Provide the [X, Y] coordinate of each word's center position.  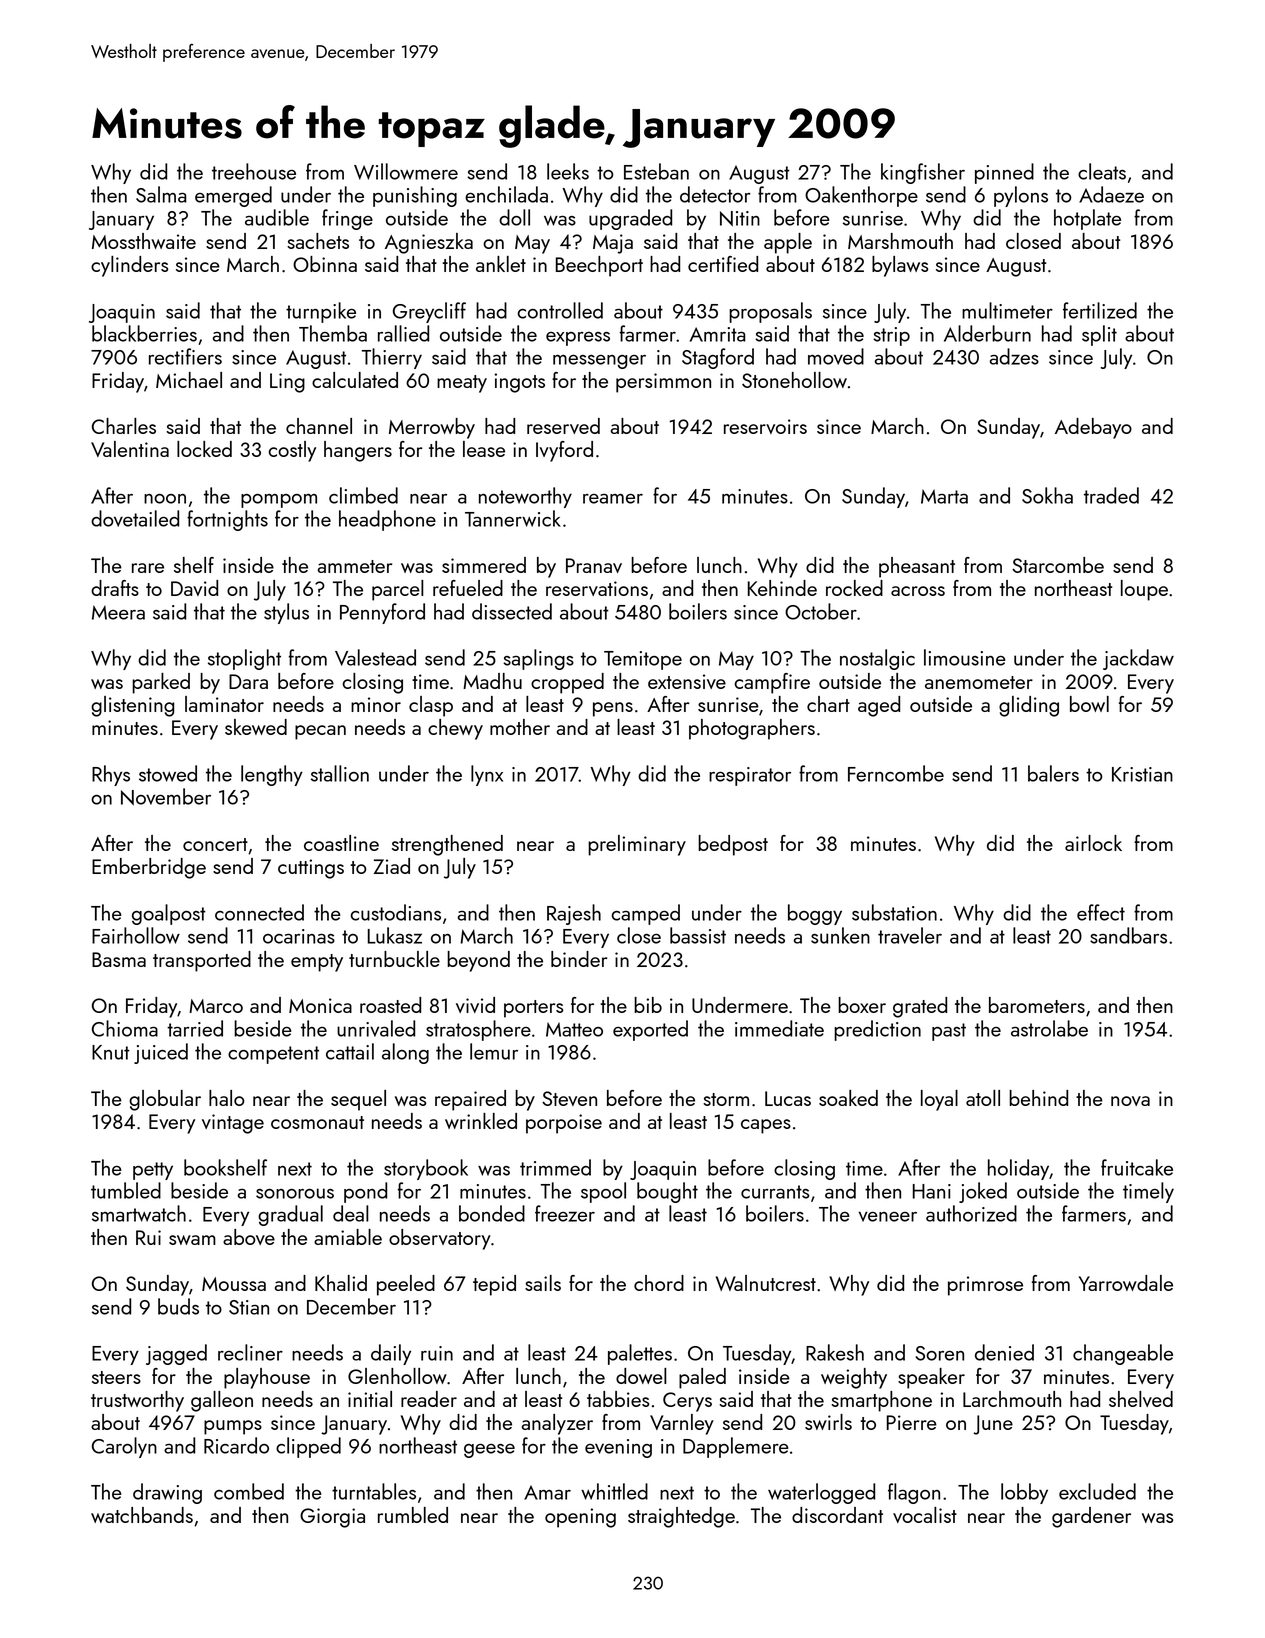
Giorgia [332, 1518]
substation [894, 912]
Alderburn [987, 333]
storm [726, 1099]
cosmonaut [317, 1122]
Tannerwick [513, 518]
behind [1038, 1098]
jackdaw [1138, 659]
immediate [779, 1028]
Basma [119, 959]
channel [319, 426]
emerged [233, 196]
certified [723, 264]
